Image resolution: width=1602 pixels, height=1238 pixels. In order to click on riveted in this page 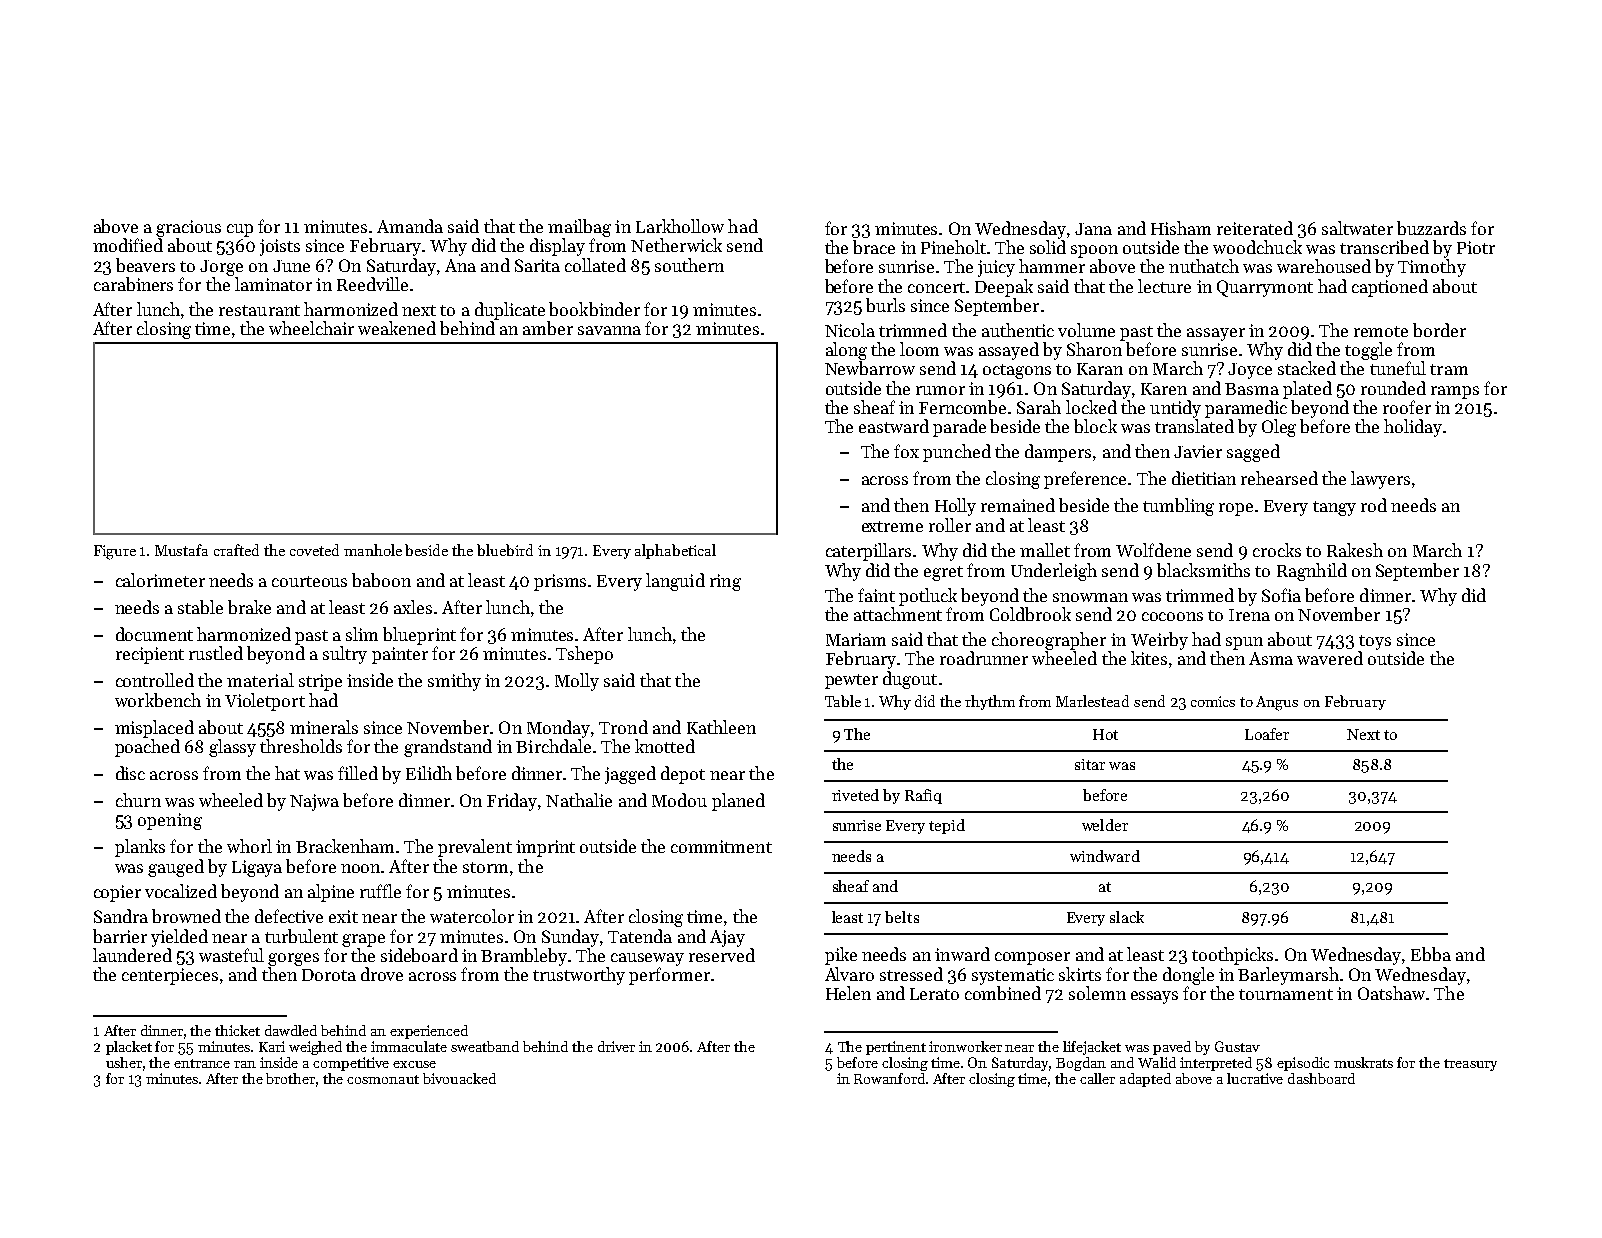, I will do `click(855, 795)`.
